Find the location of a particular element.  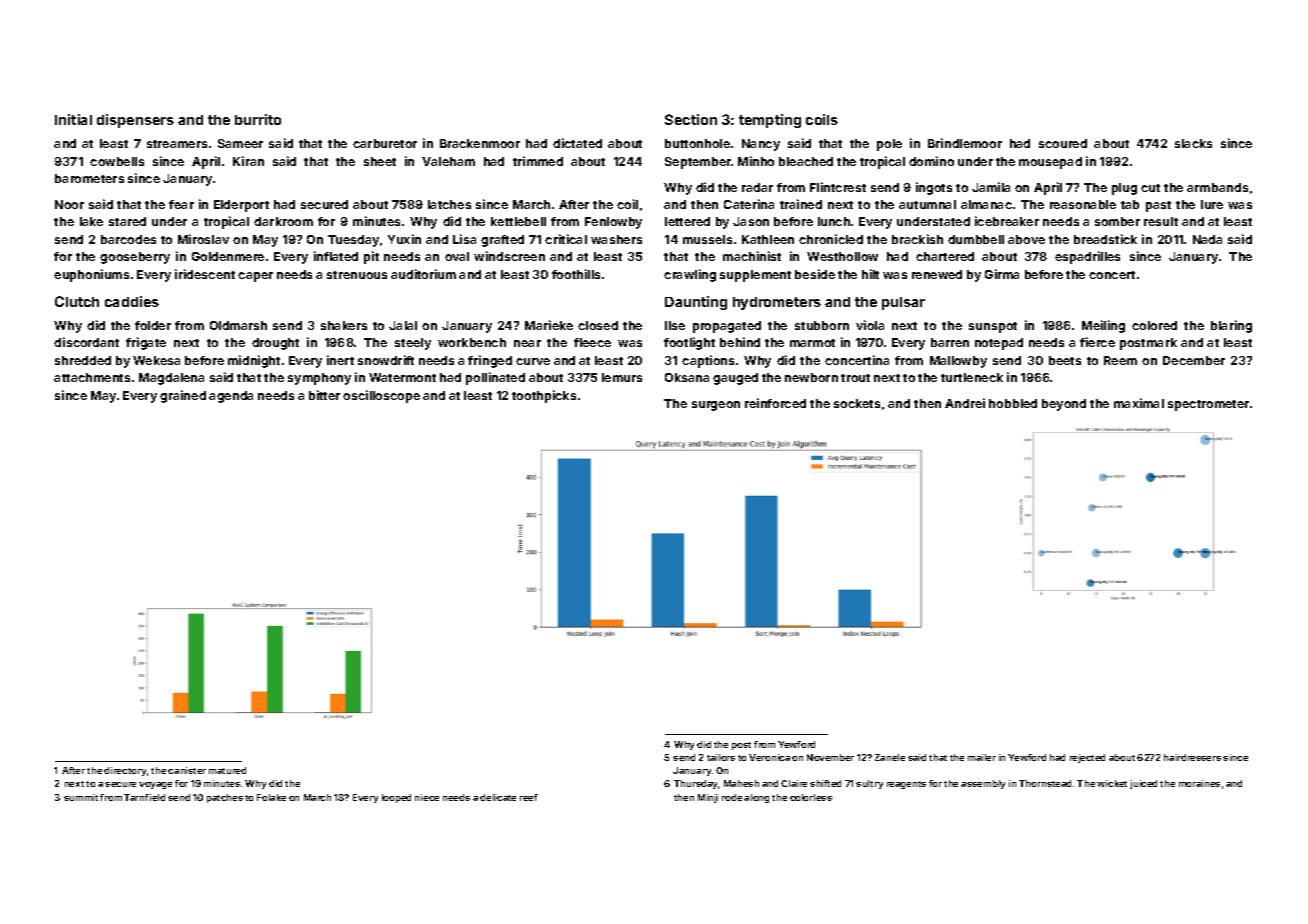

summit is located at coordinates (81, 797).
